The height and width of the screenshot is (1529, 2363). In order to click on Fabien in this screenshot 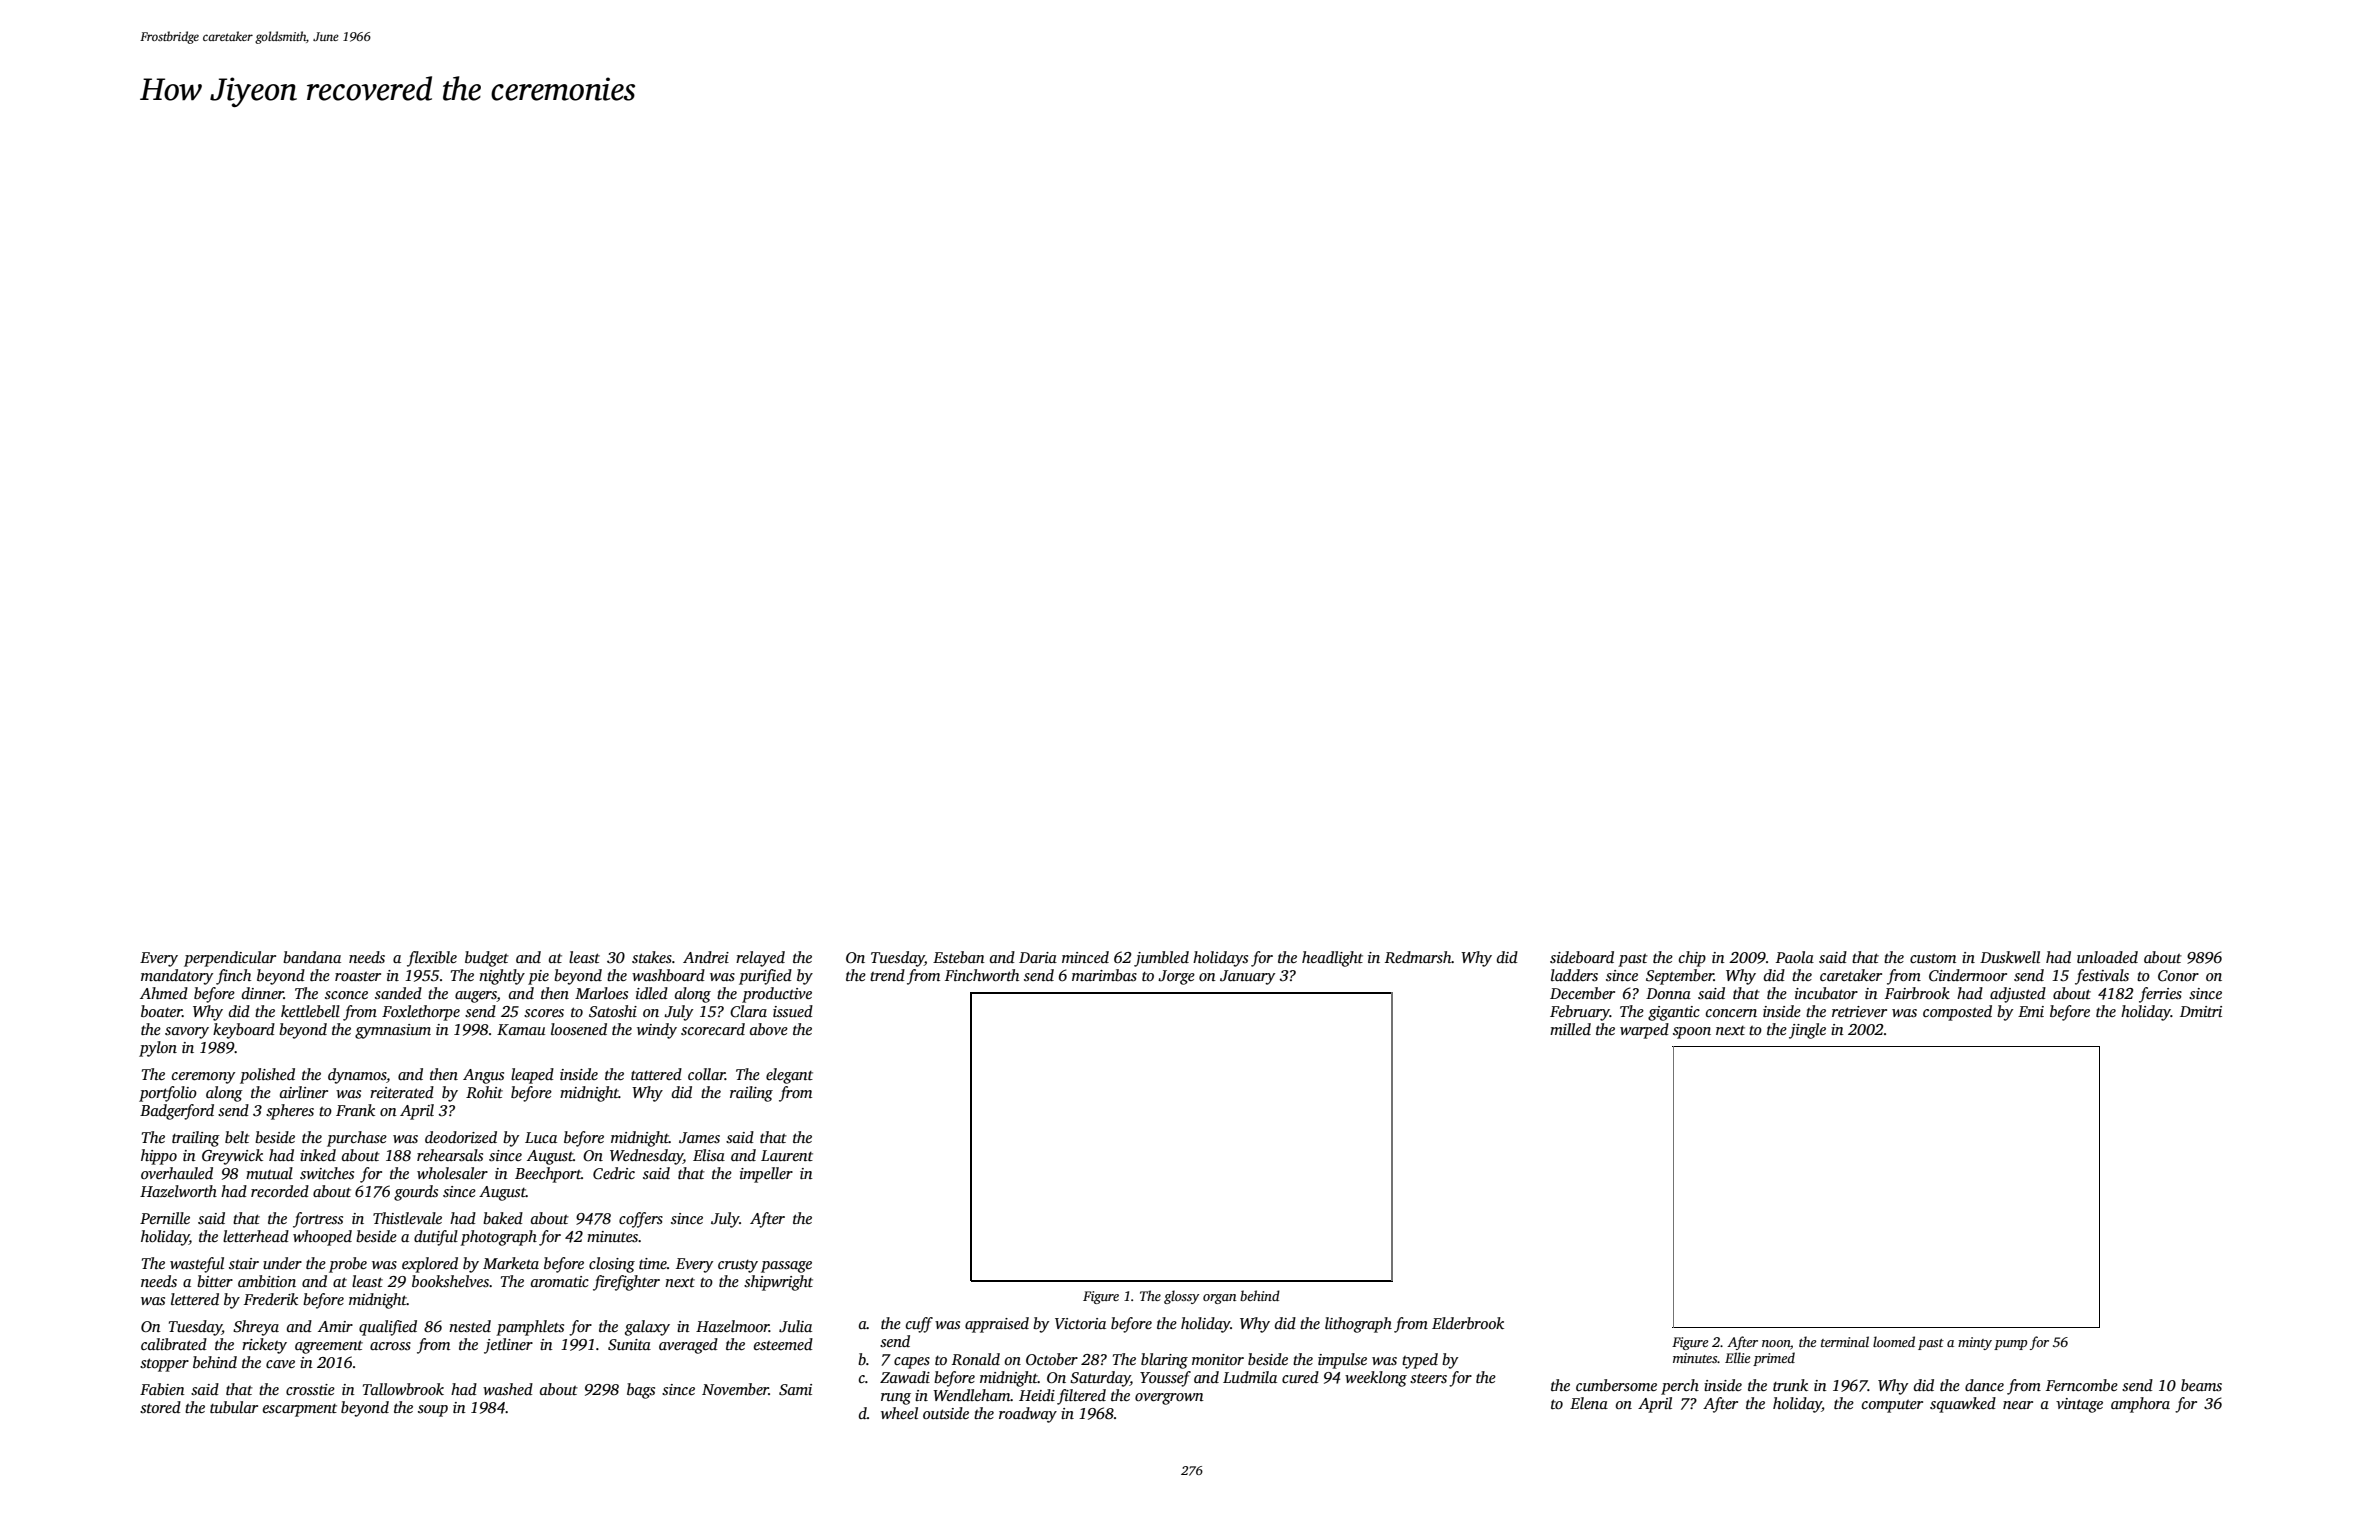, I will do `click(162, 1389)`.
